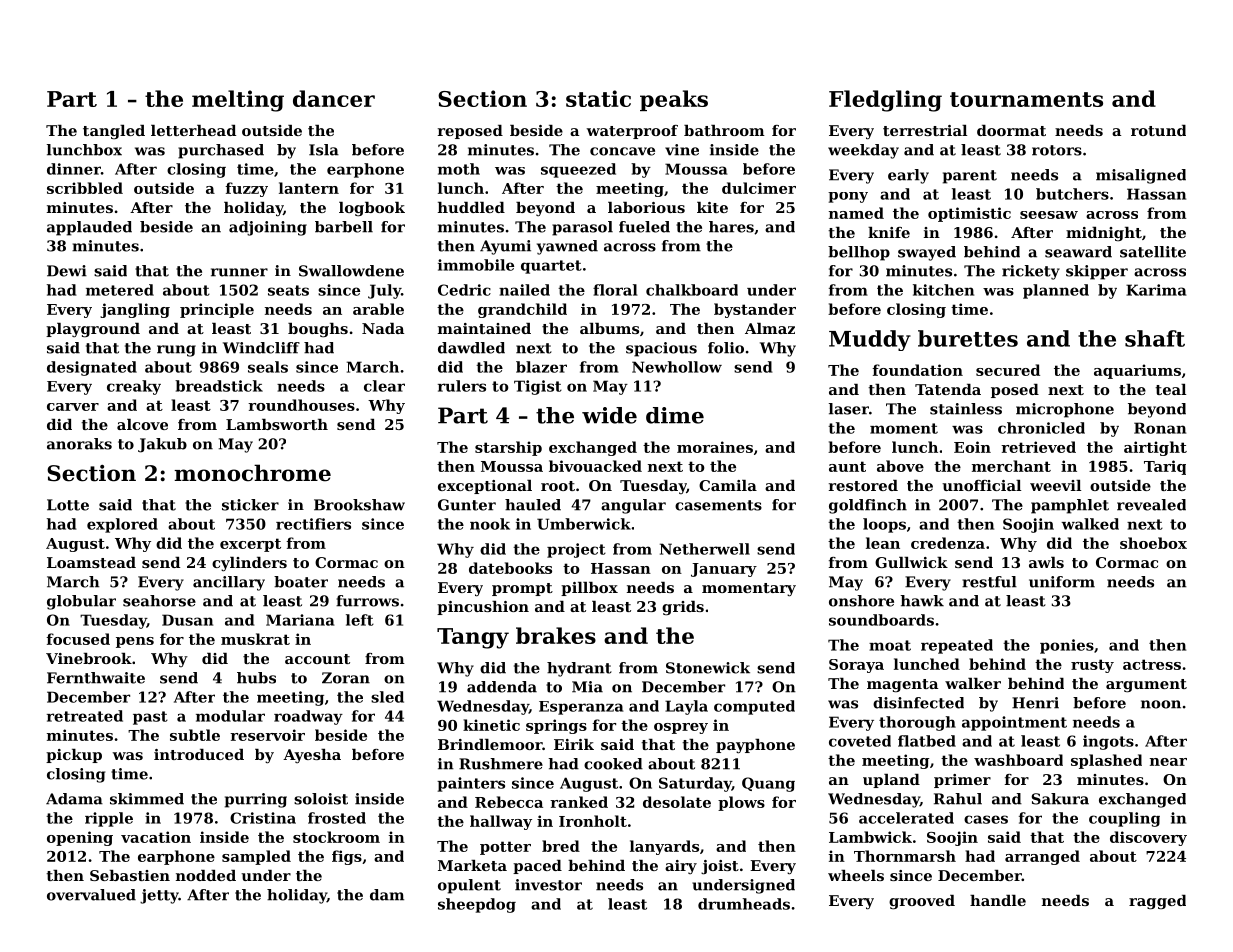 The image size is (1233, 952). Describe the element at coordinates (1031, 272) in the screenshot. I see `rickety` at that location.
